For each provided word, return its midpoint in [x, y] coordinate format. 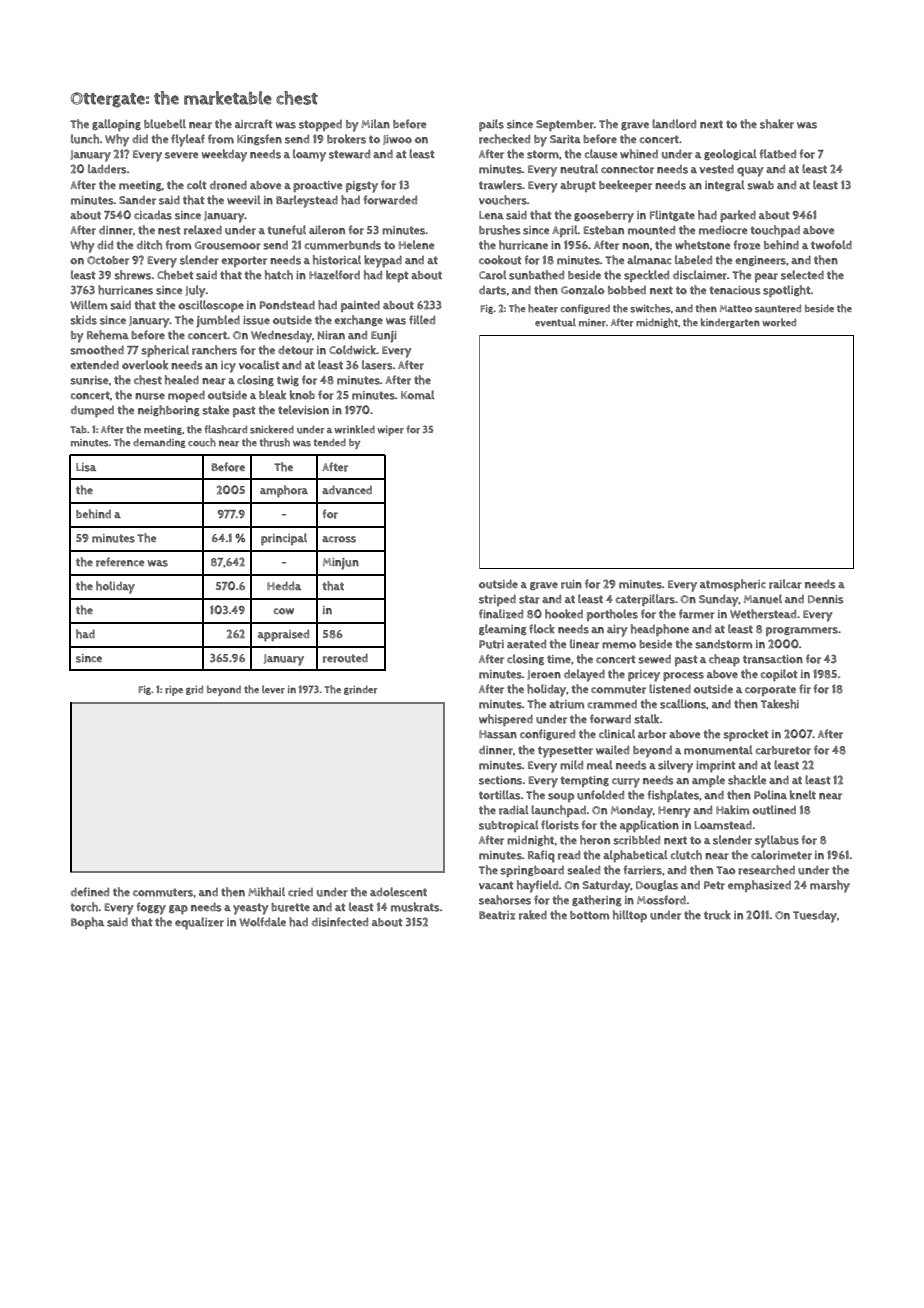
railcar [785, 584]
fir [805, 689]
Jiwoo [397, 140]
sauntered [778, 308]
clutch [686, 855]
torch [84, 907]
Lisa [86, 467]
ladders [107, 169]
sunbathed [536, 275]
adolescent [398, 892]
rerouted [345, 658]
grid [194, 690]
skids [83, 320]
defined [90, 891]
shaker [777, 124]
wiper [390, 431]
